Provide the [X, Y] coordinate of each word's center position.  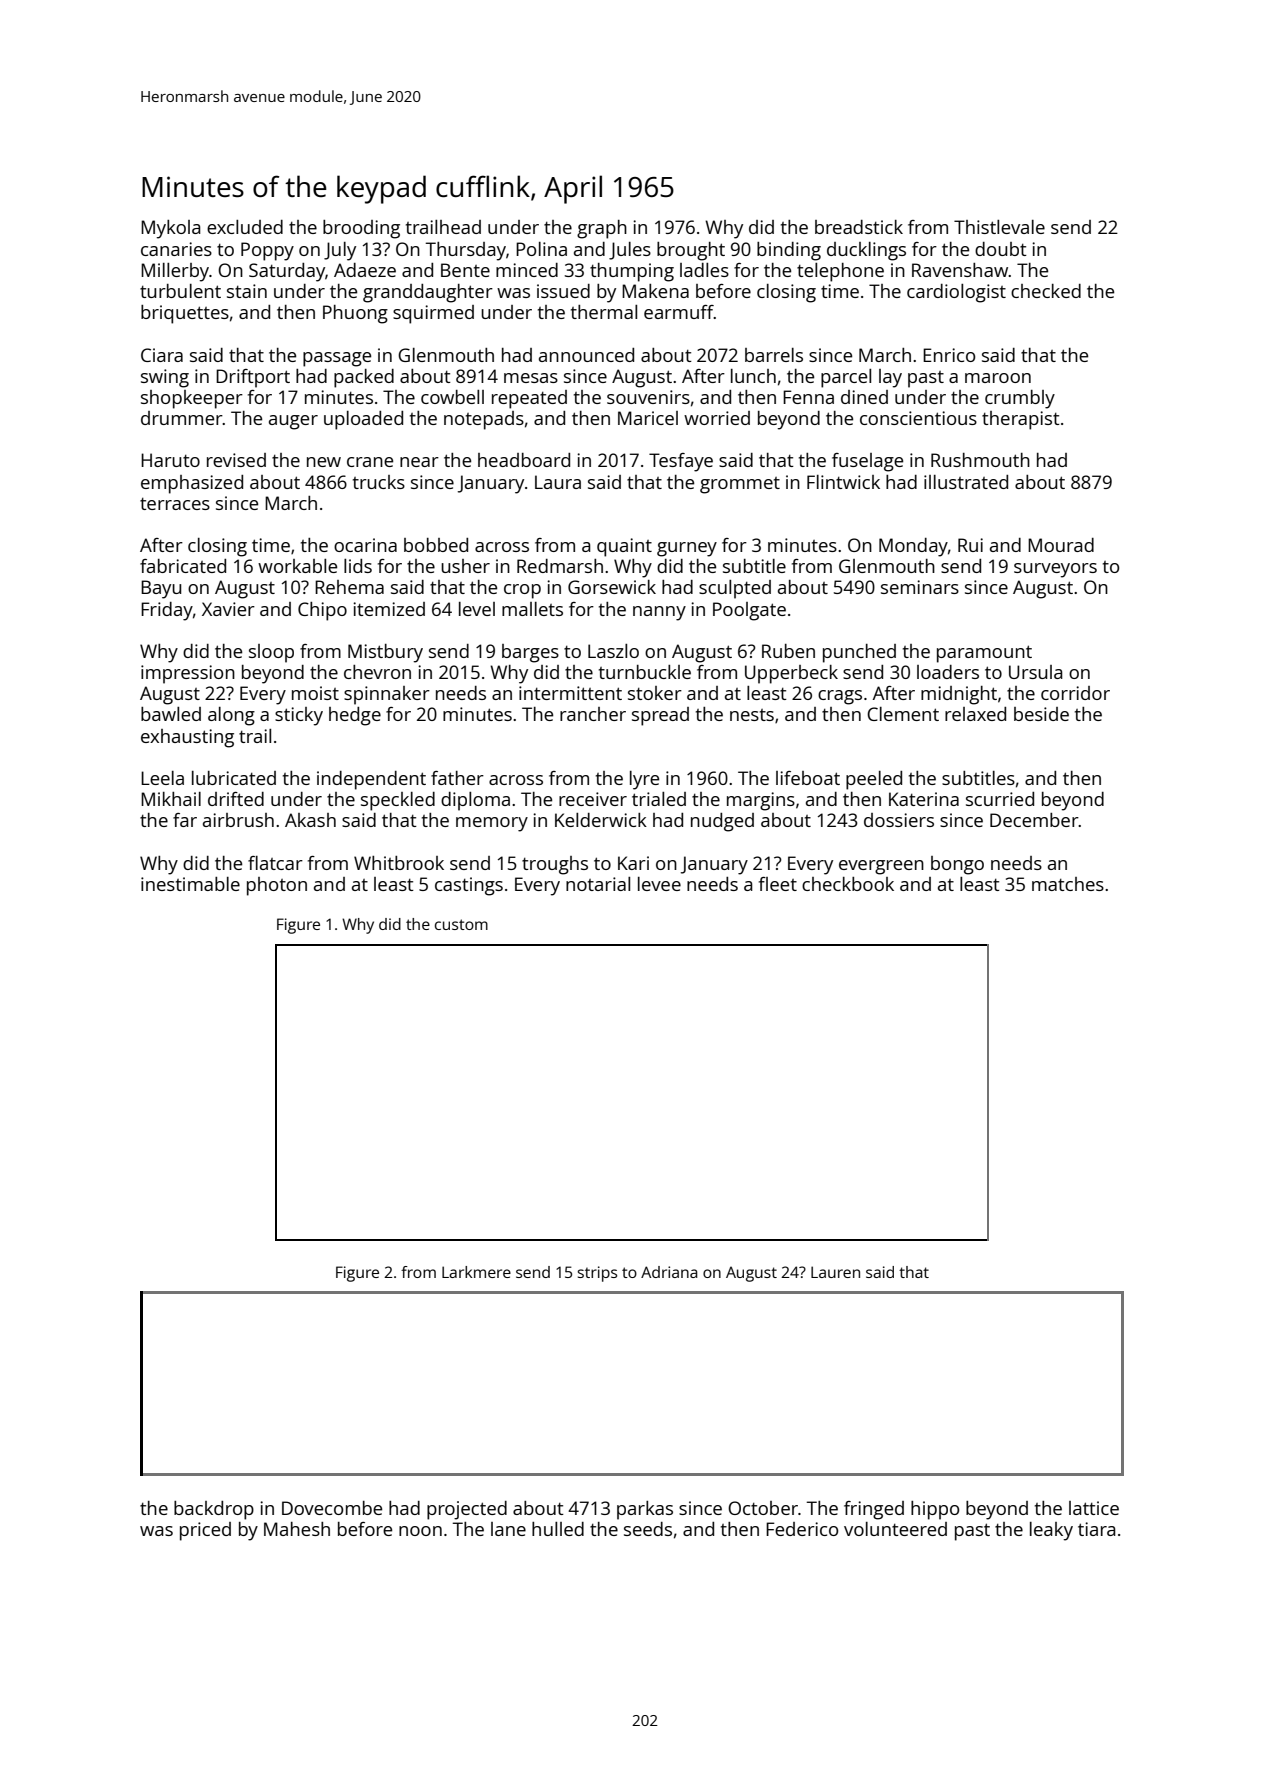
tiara [1096, 1529]
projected [467, 1510]
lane [508, 1529]
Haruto [170, 460]
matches [1068, 884]
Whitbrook [399, 863]
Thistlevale [999, 227]
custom [461, 924]
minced [527, 270]
